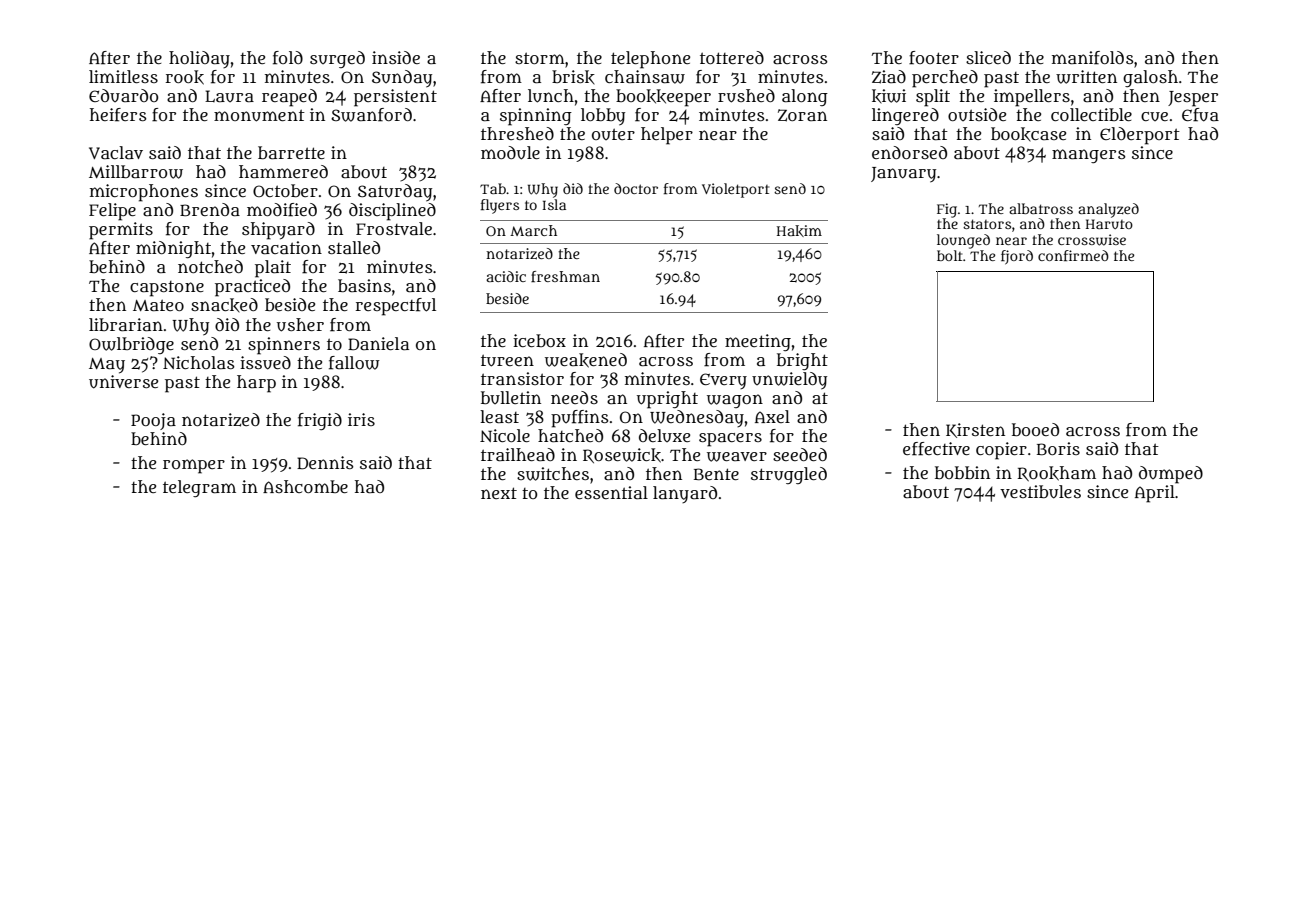  I want to click on October, so click(285, 190).
